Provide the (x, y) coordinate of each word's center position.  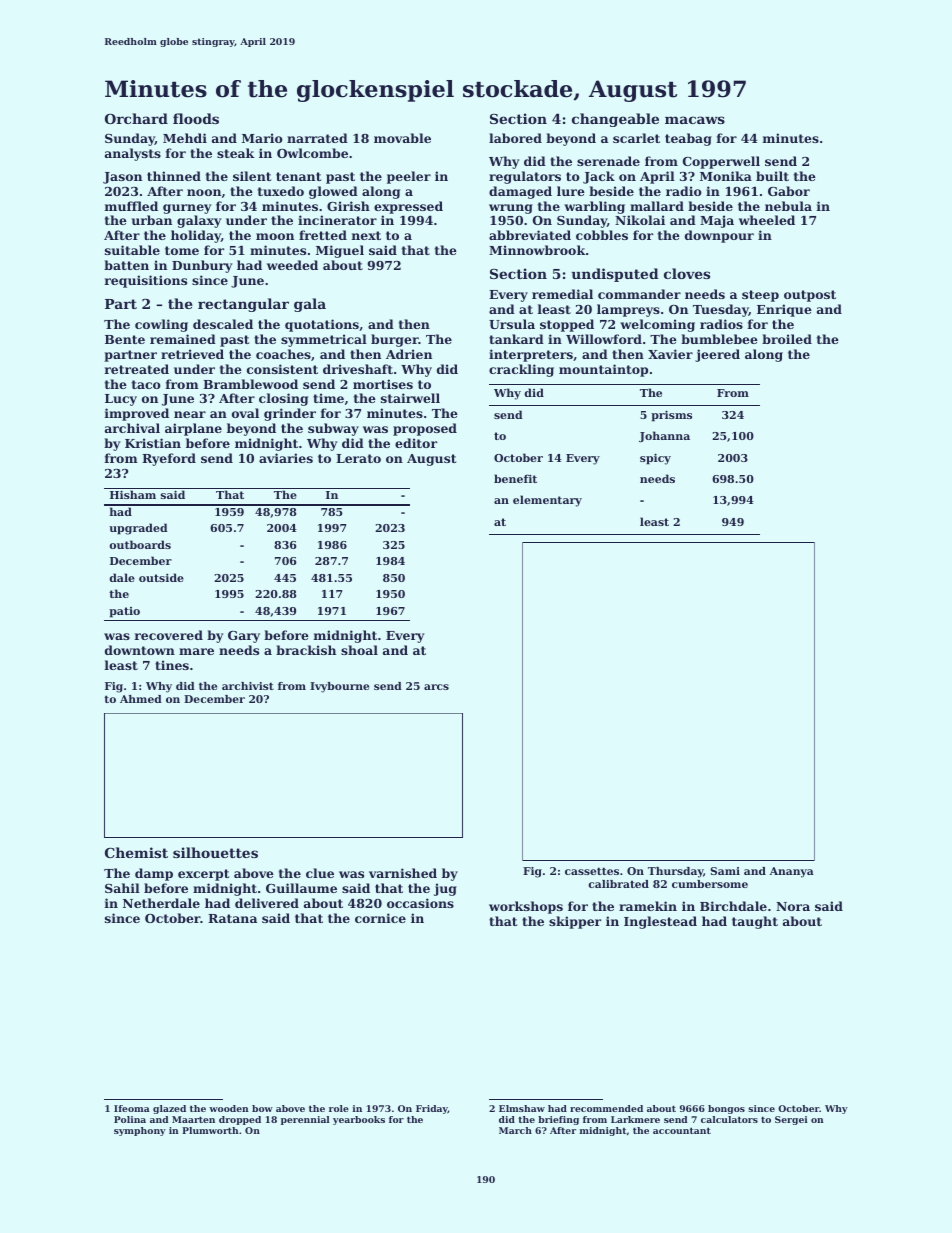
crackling (521, 370)
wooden (229, 1108)
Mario (262, 138)
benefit (515, 478)
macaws (695, 120)
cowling (161, 325)
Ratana (232, 918)
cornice (380, 918)
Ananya (792, 872)
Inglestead (660, 922)
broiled (787, 339)
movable (402, 138)
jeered (717, 355)
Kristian (153, 443)
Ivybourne (339, 687)
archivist (248, 686)
